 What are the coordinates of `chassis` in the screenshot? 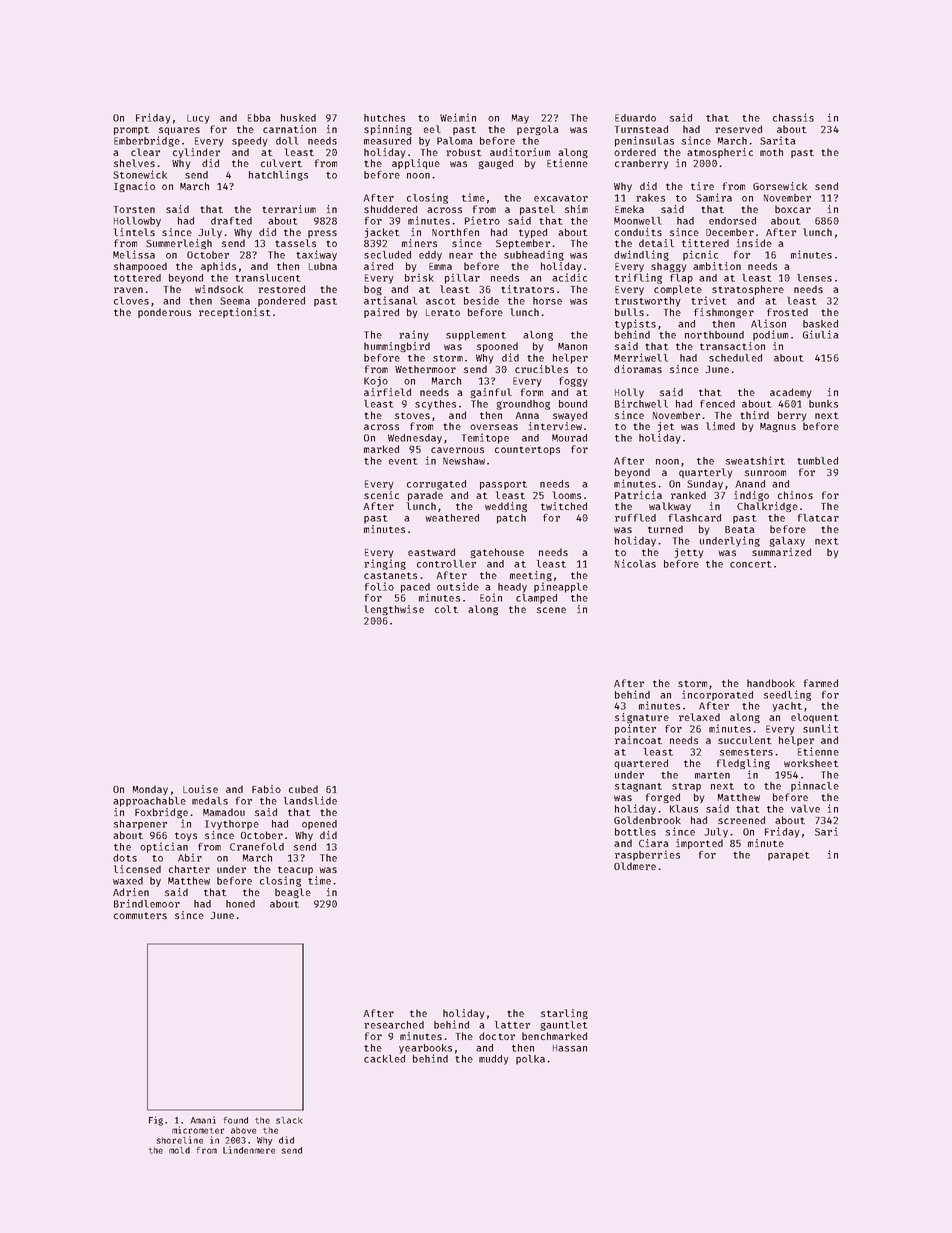 It's located at (793, 117).
